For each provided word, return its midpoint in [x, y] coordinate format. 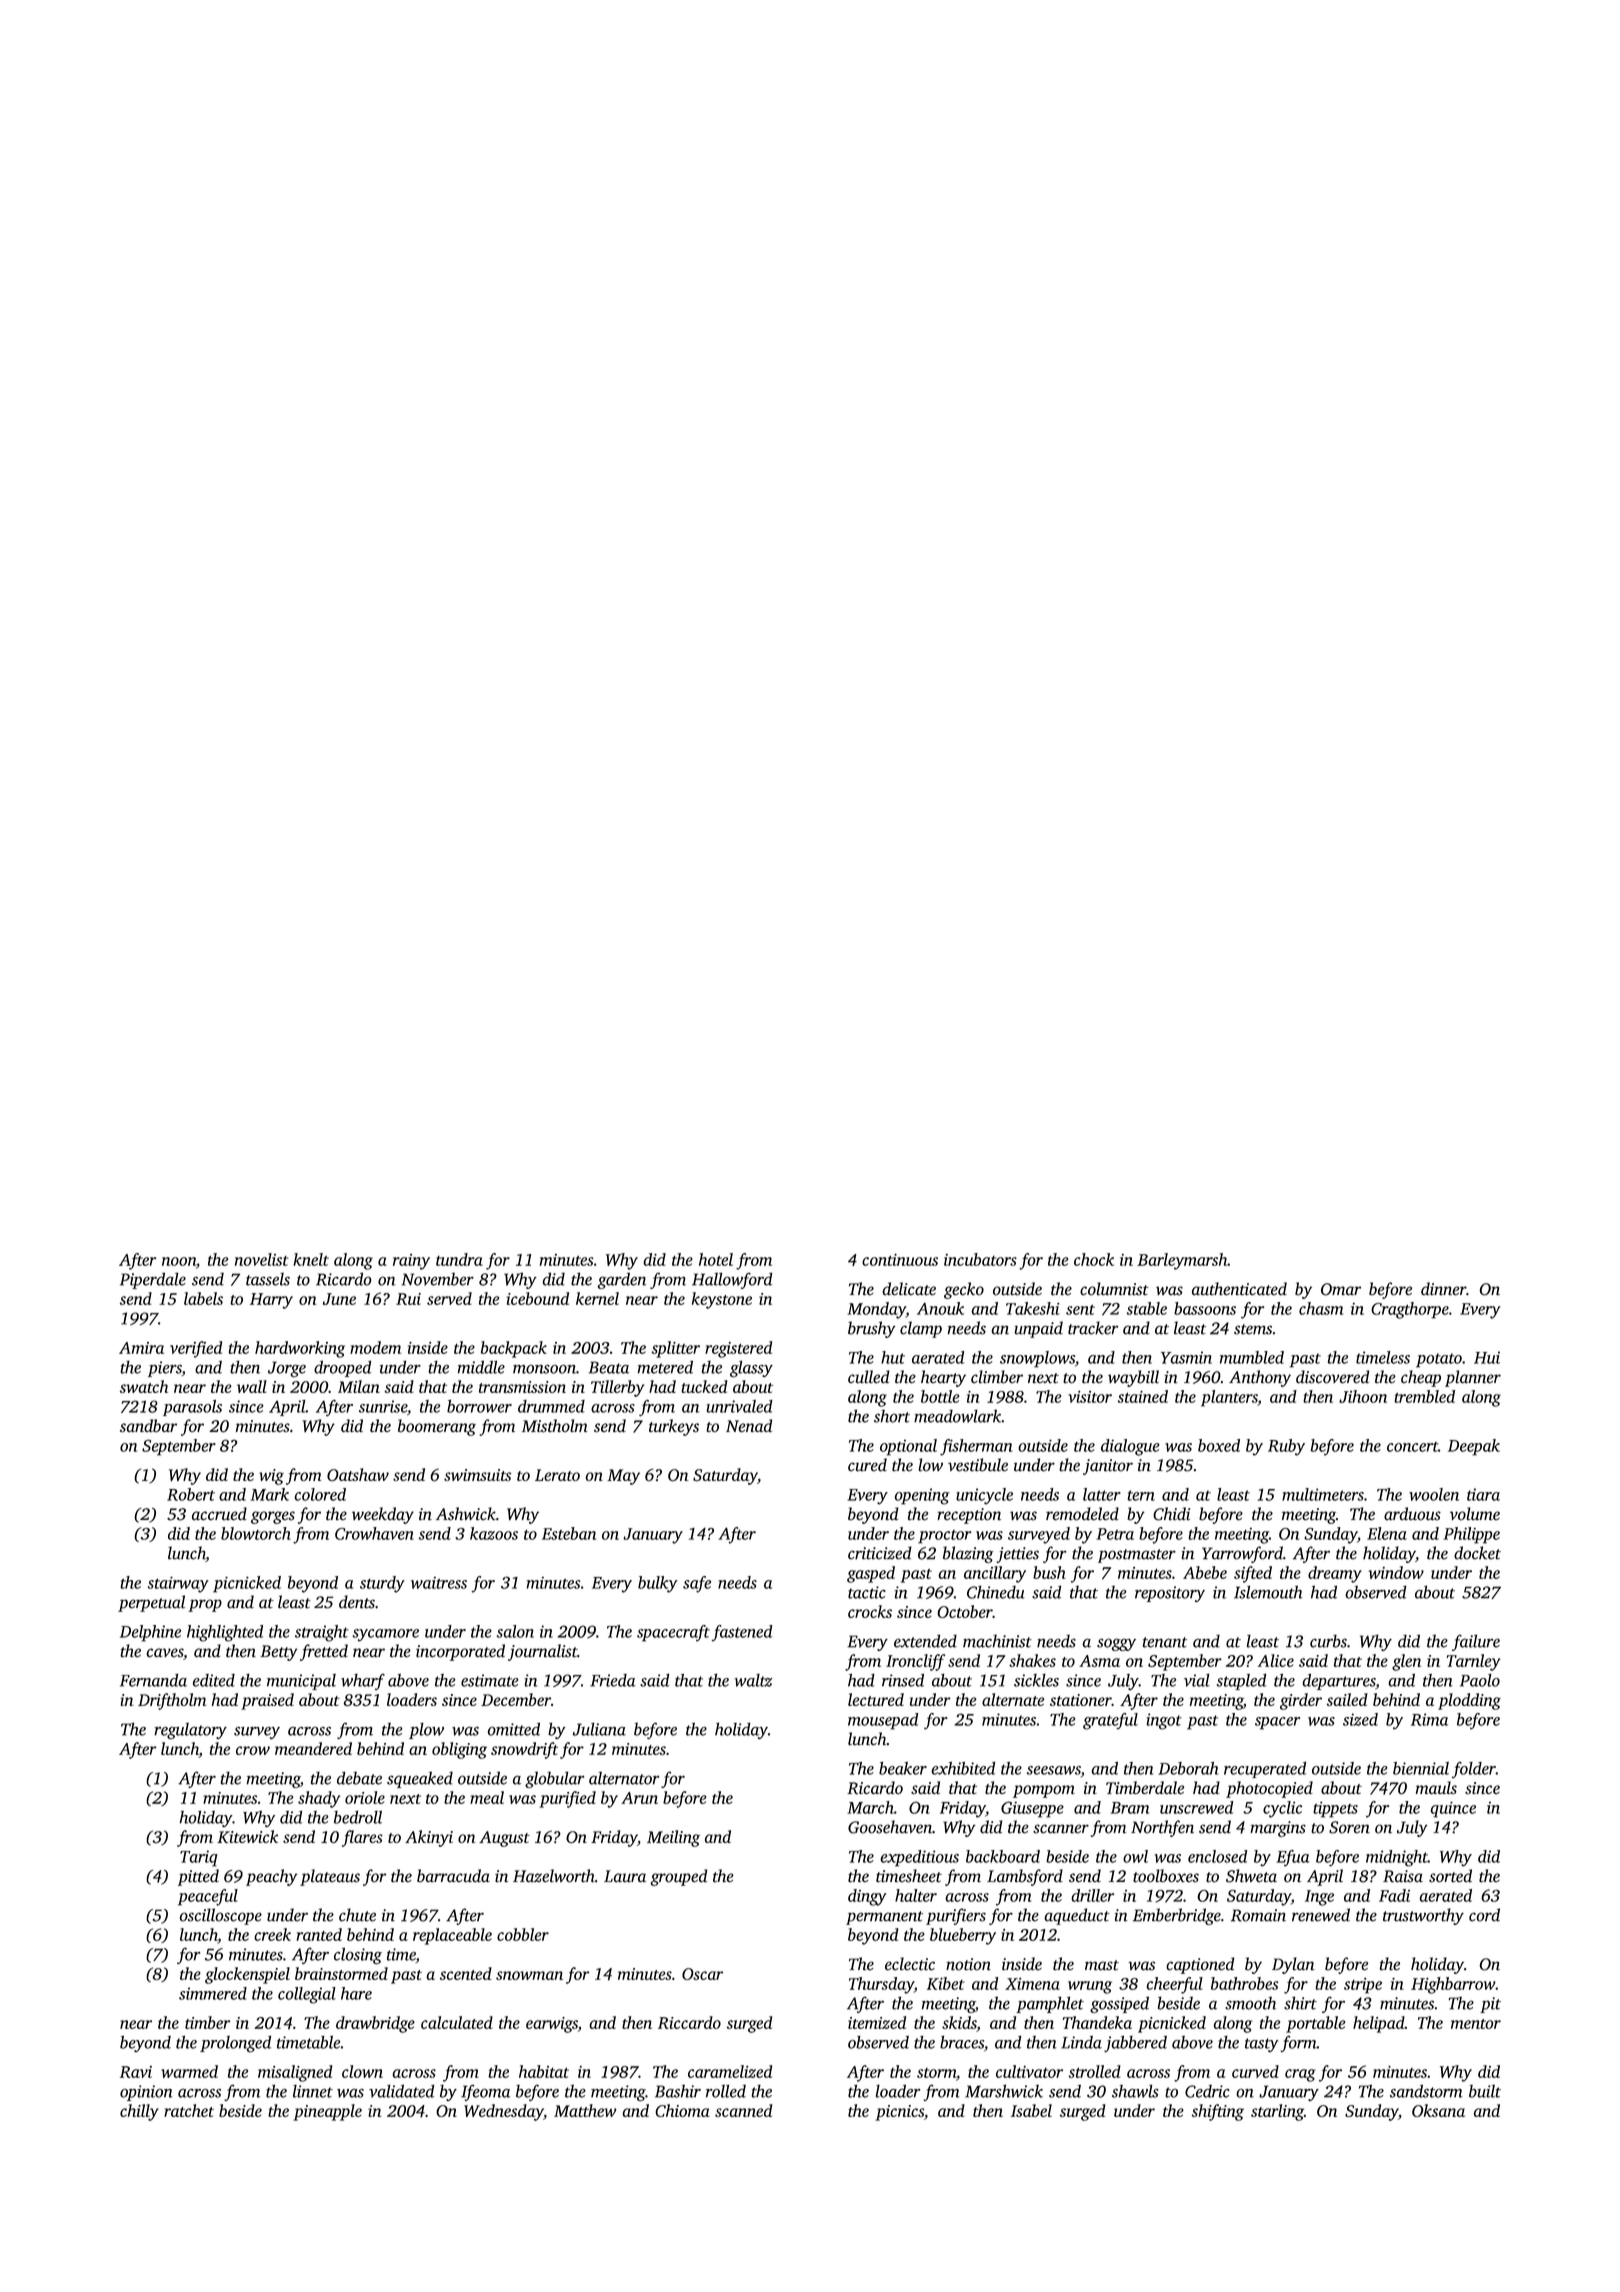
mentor [1476, 2024]
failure [1476, 1642]
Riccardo [689, 2022]
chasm [1321, 1308]
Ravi [136, 2072]
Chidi [1171, 1514]
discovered [1332, 1377]
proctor [944, 1537]
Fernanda [153, 1680]
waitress [439, 1583]
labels [203, 1298]
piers [165, 1369]
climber [997, 1377]
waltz [753, 1680]
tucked [704, 1386]
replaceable [452, 1936]
